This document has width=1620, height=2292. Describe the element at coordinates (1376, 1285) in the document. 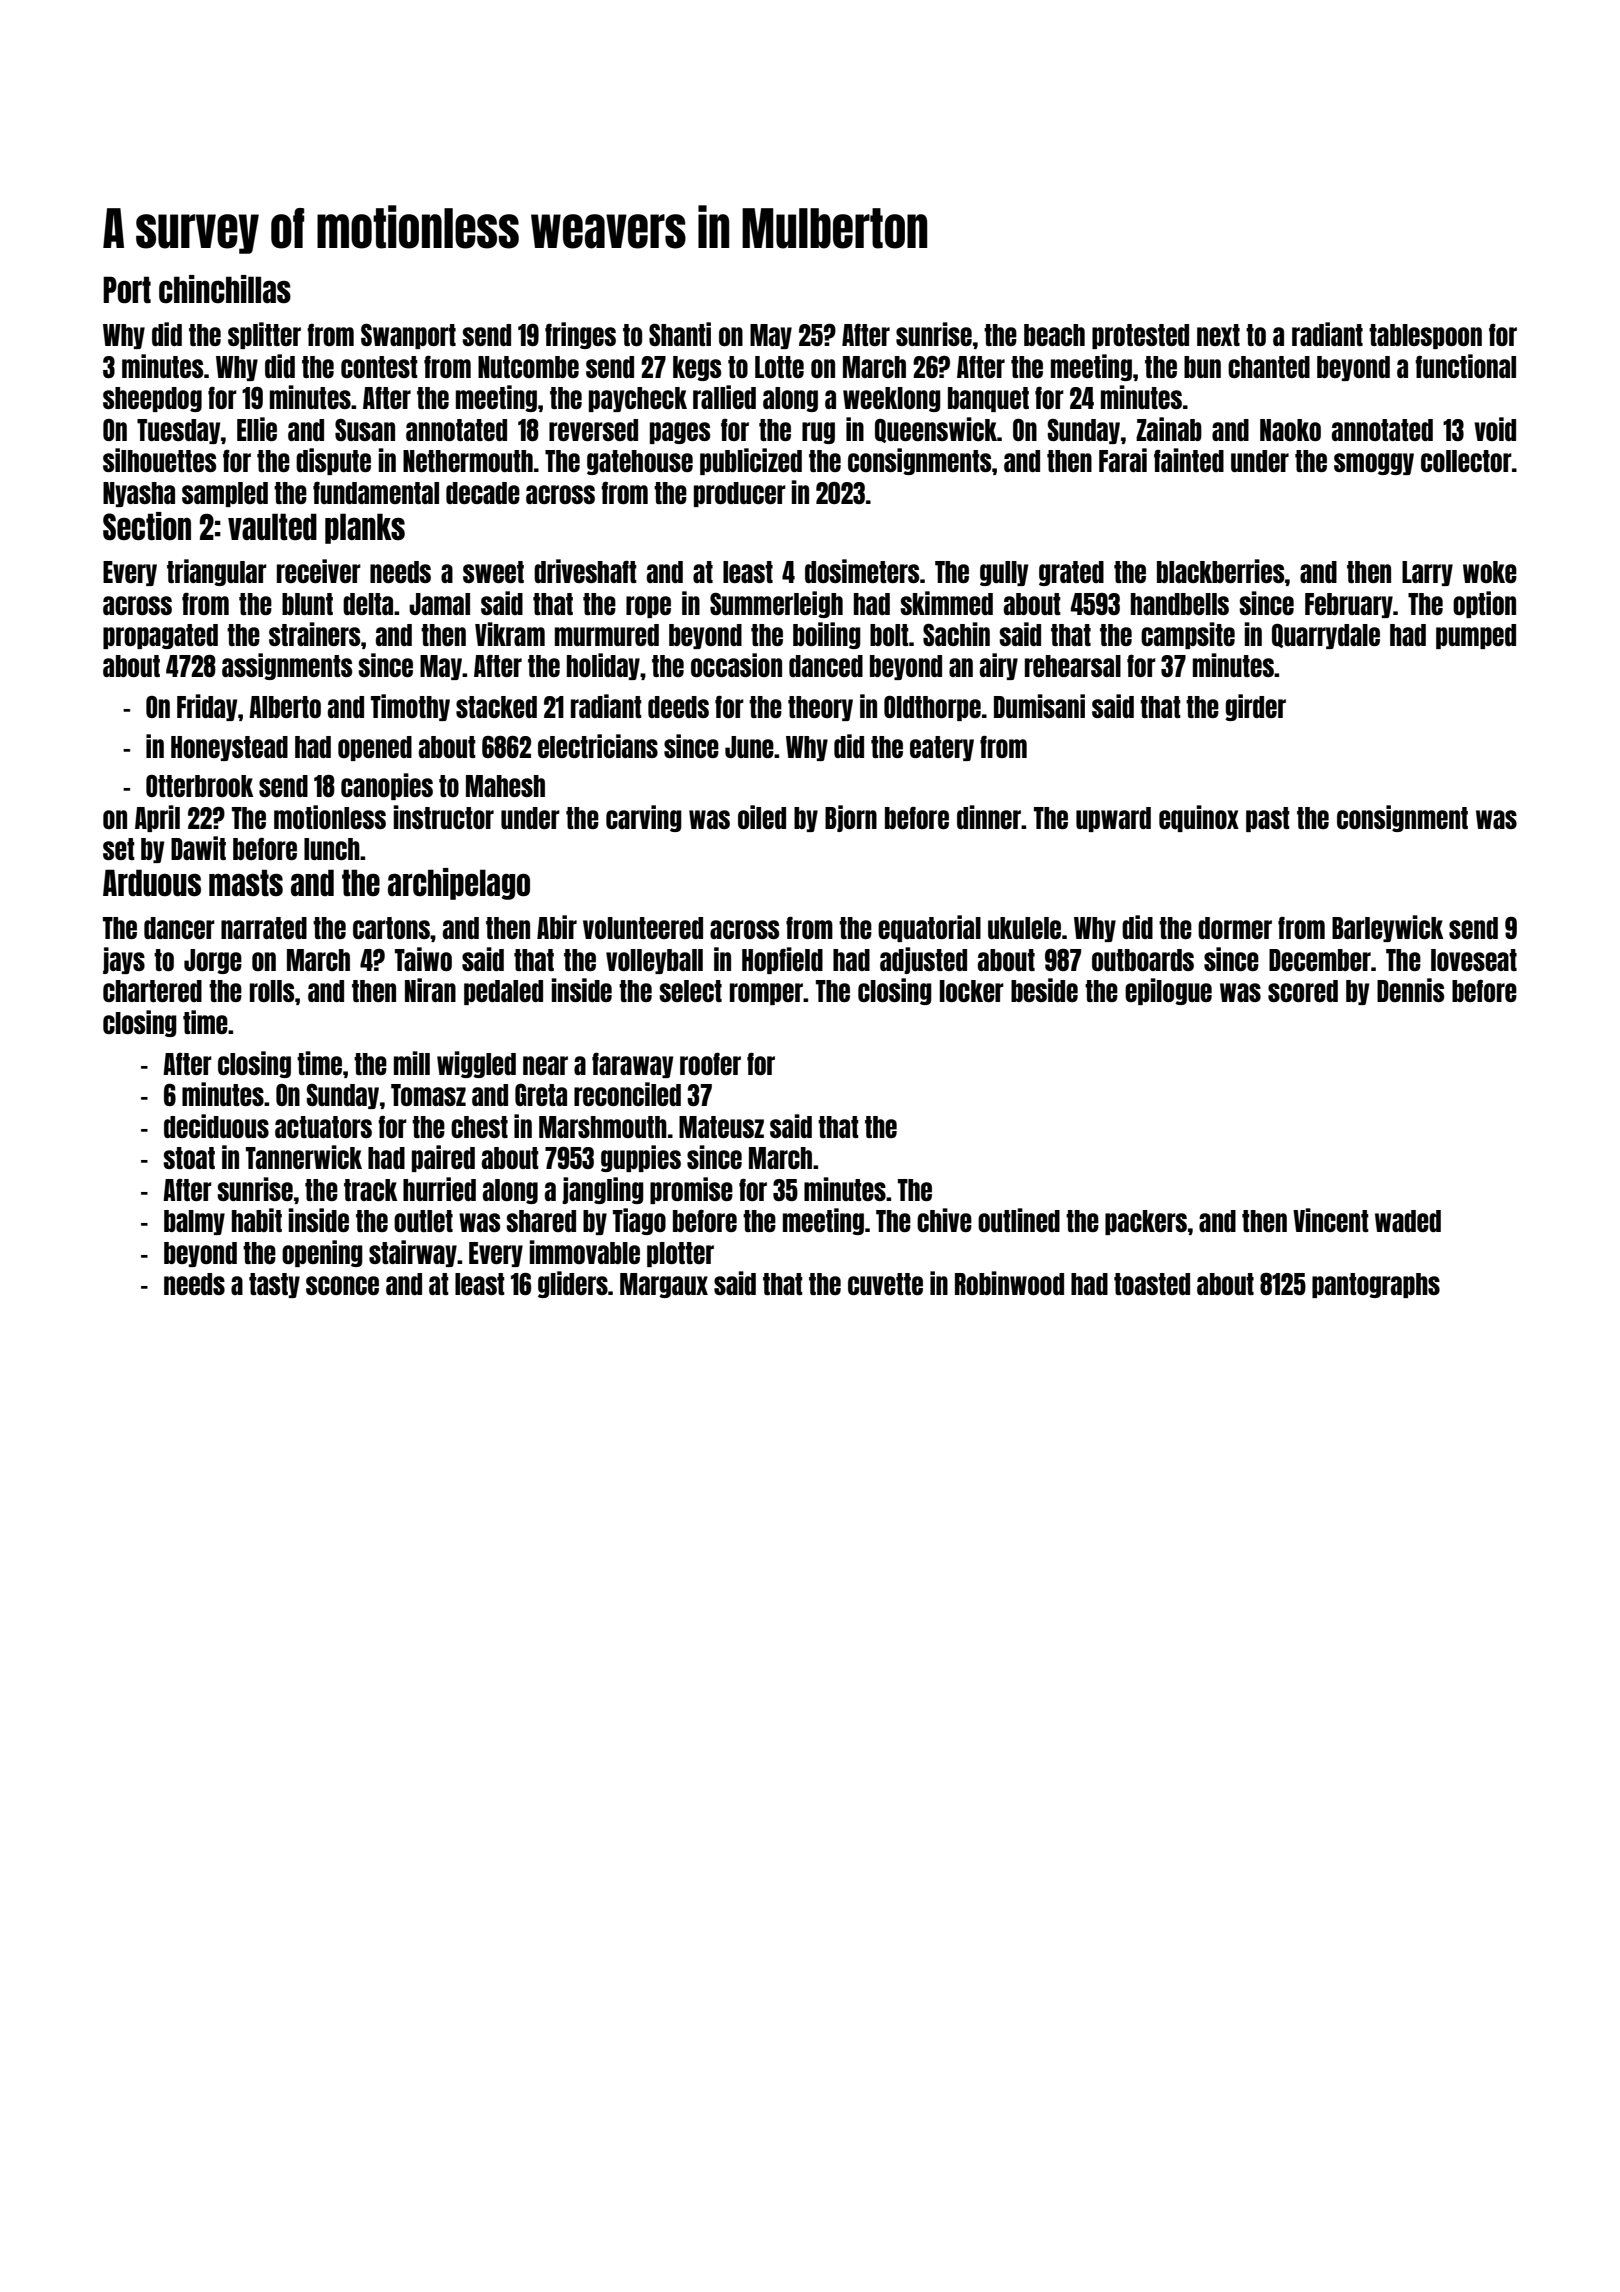

I see `pantographs` at that location.
